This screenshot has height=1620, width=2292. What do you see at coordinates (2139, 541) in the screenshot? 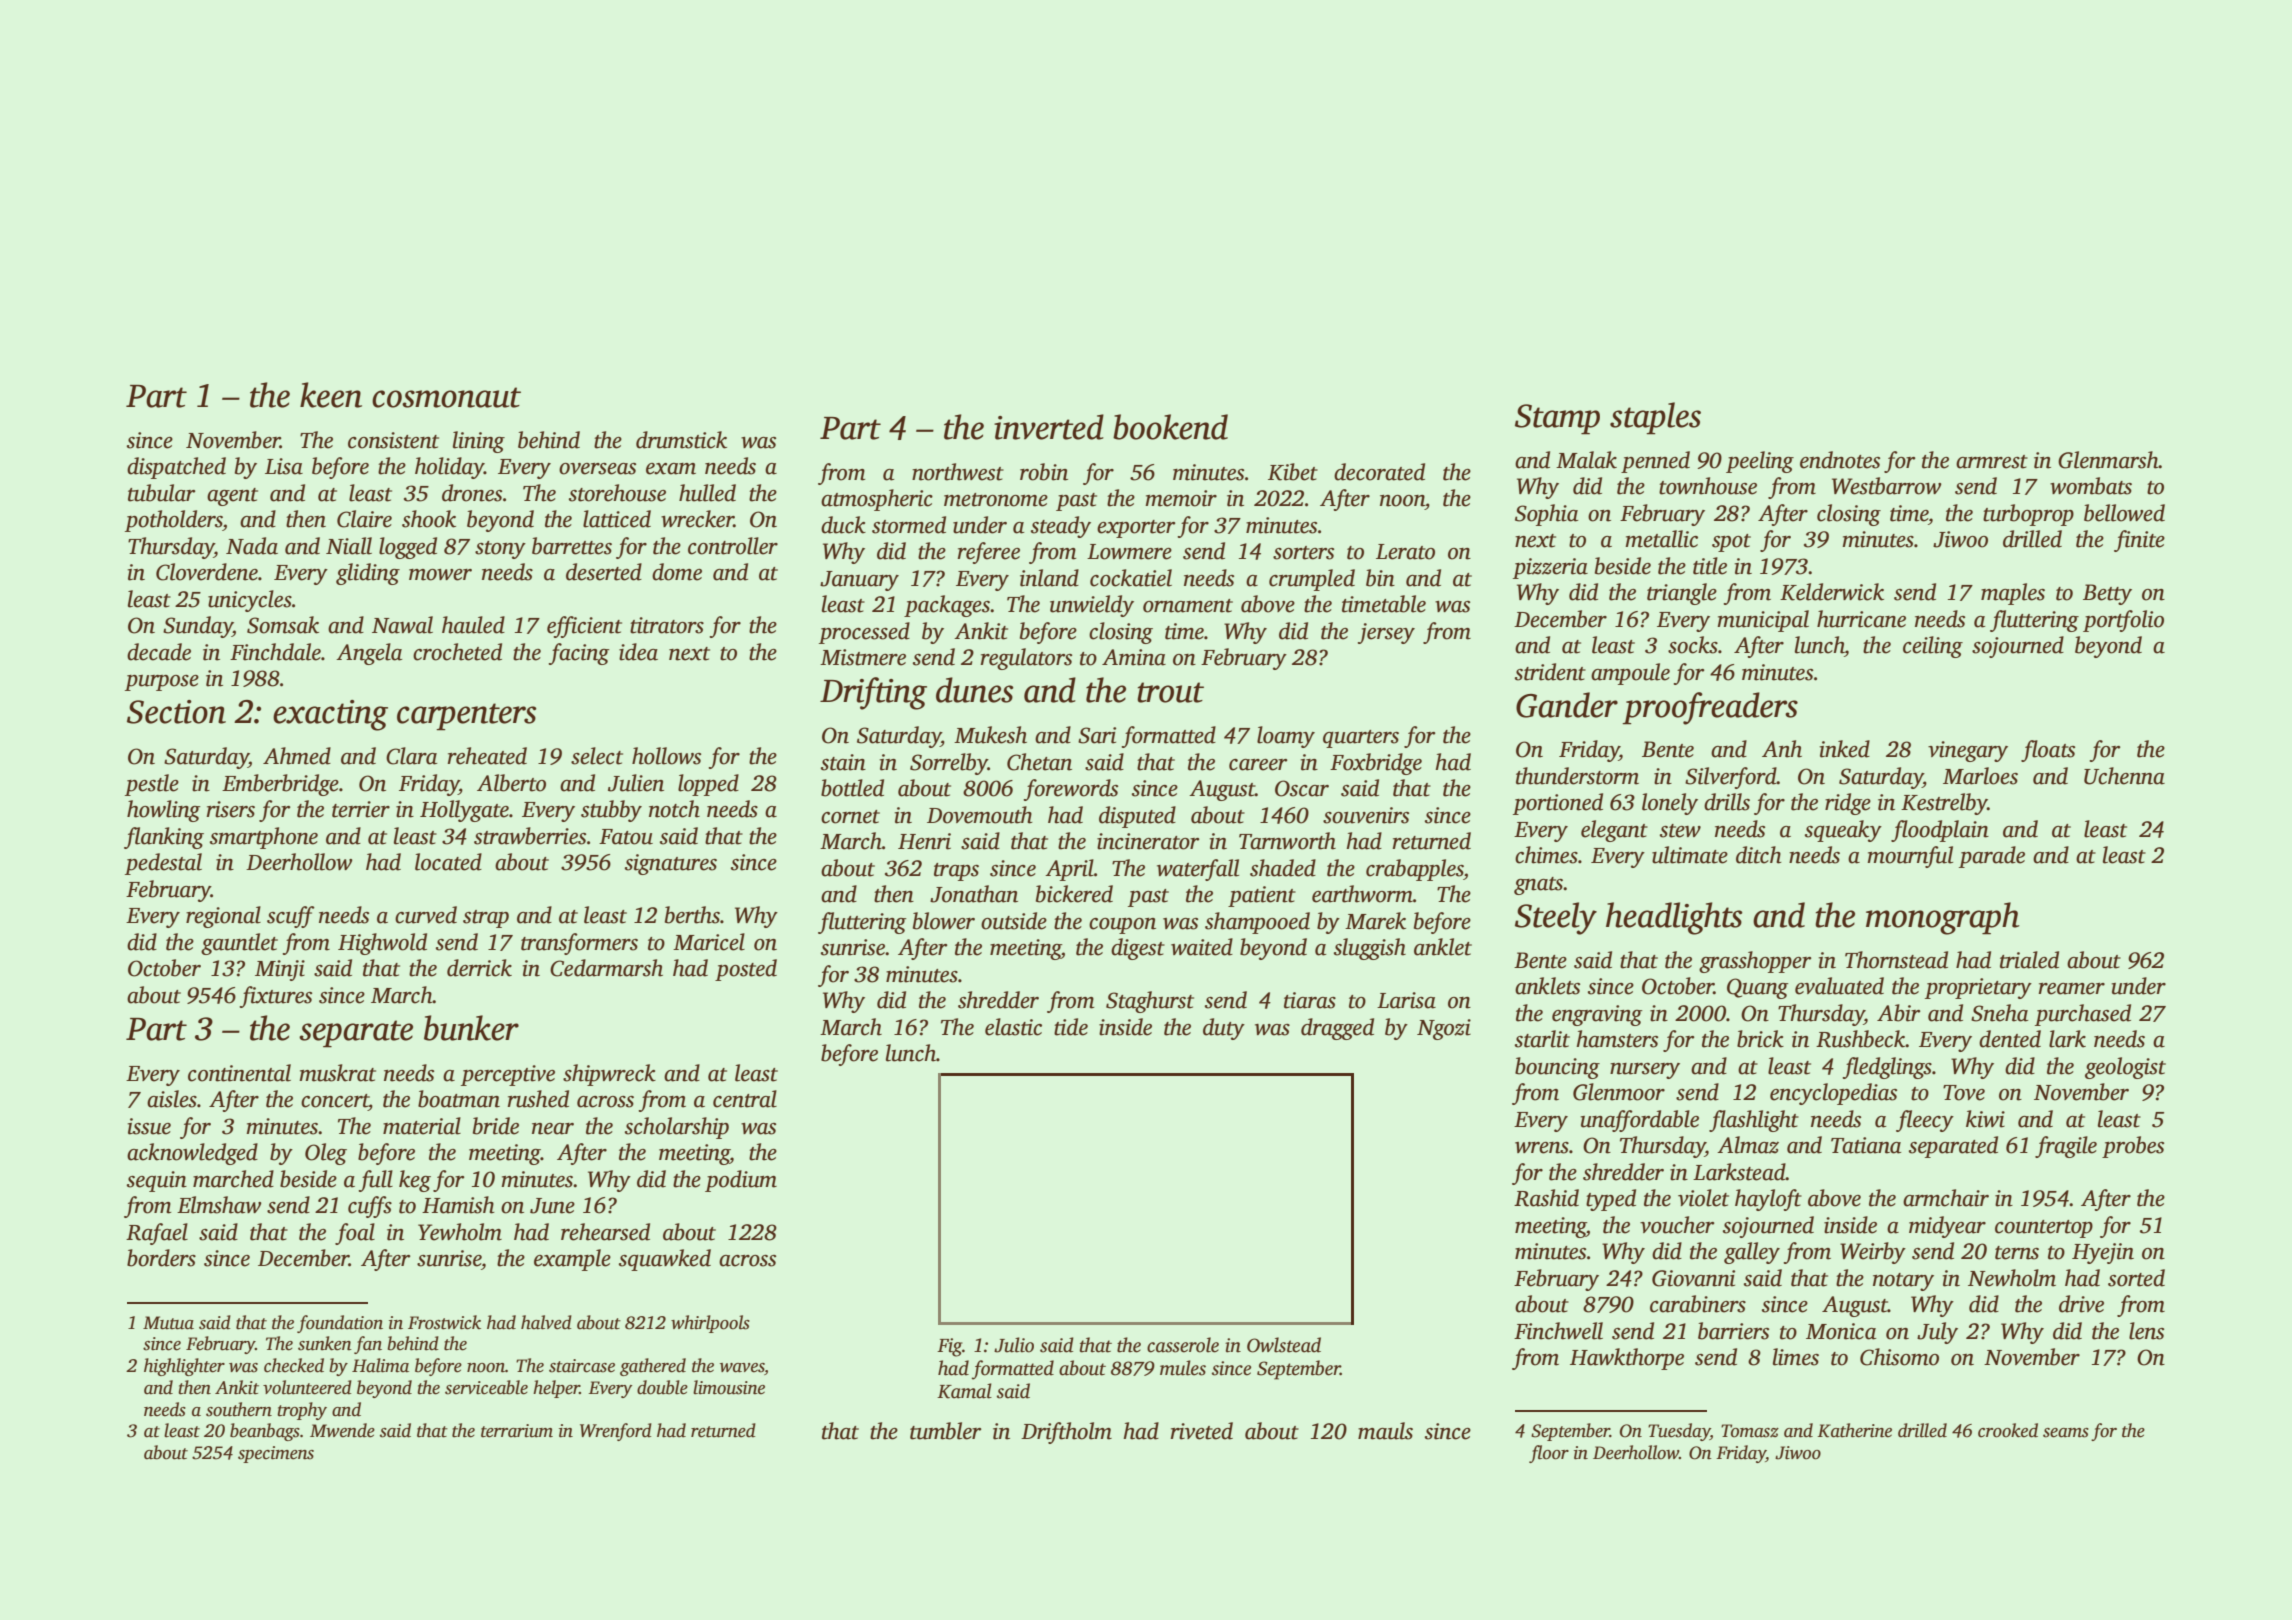
I see `finite` at bounding box center [2139, 541].
